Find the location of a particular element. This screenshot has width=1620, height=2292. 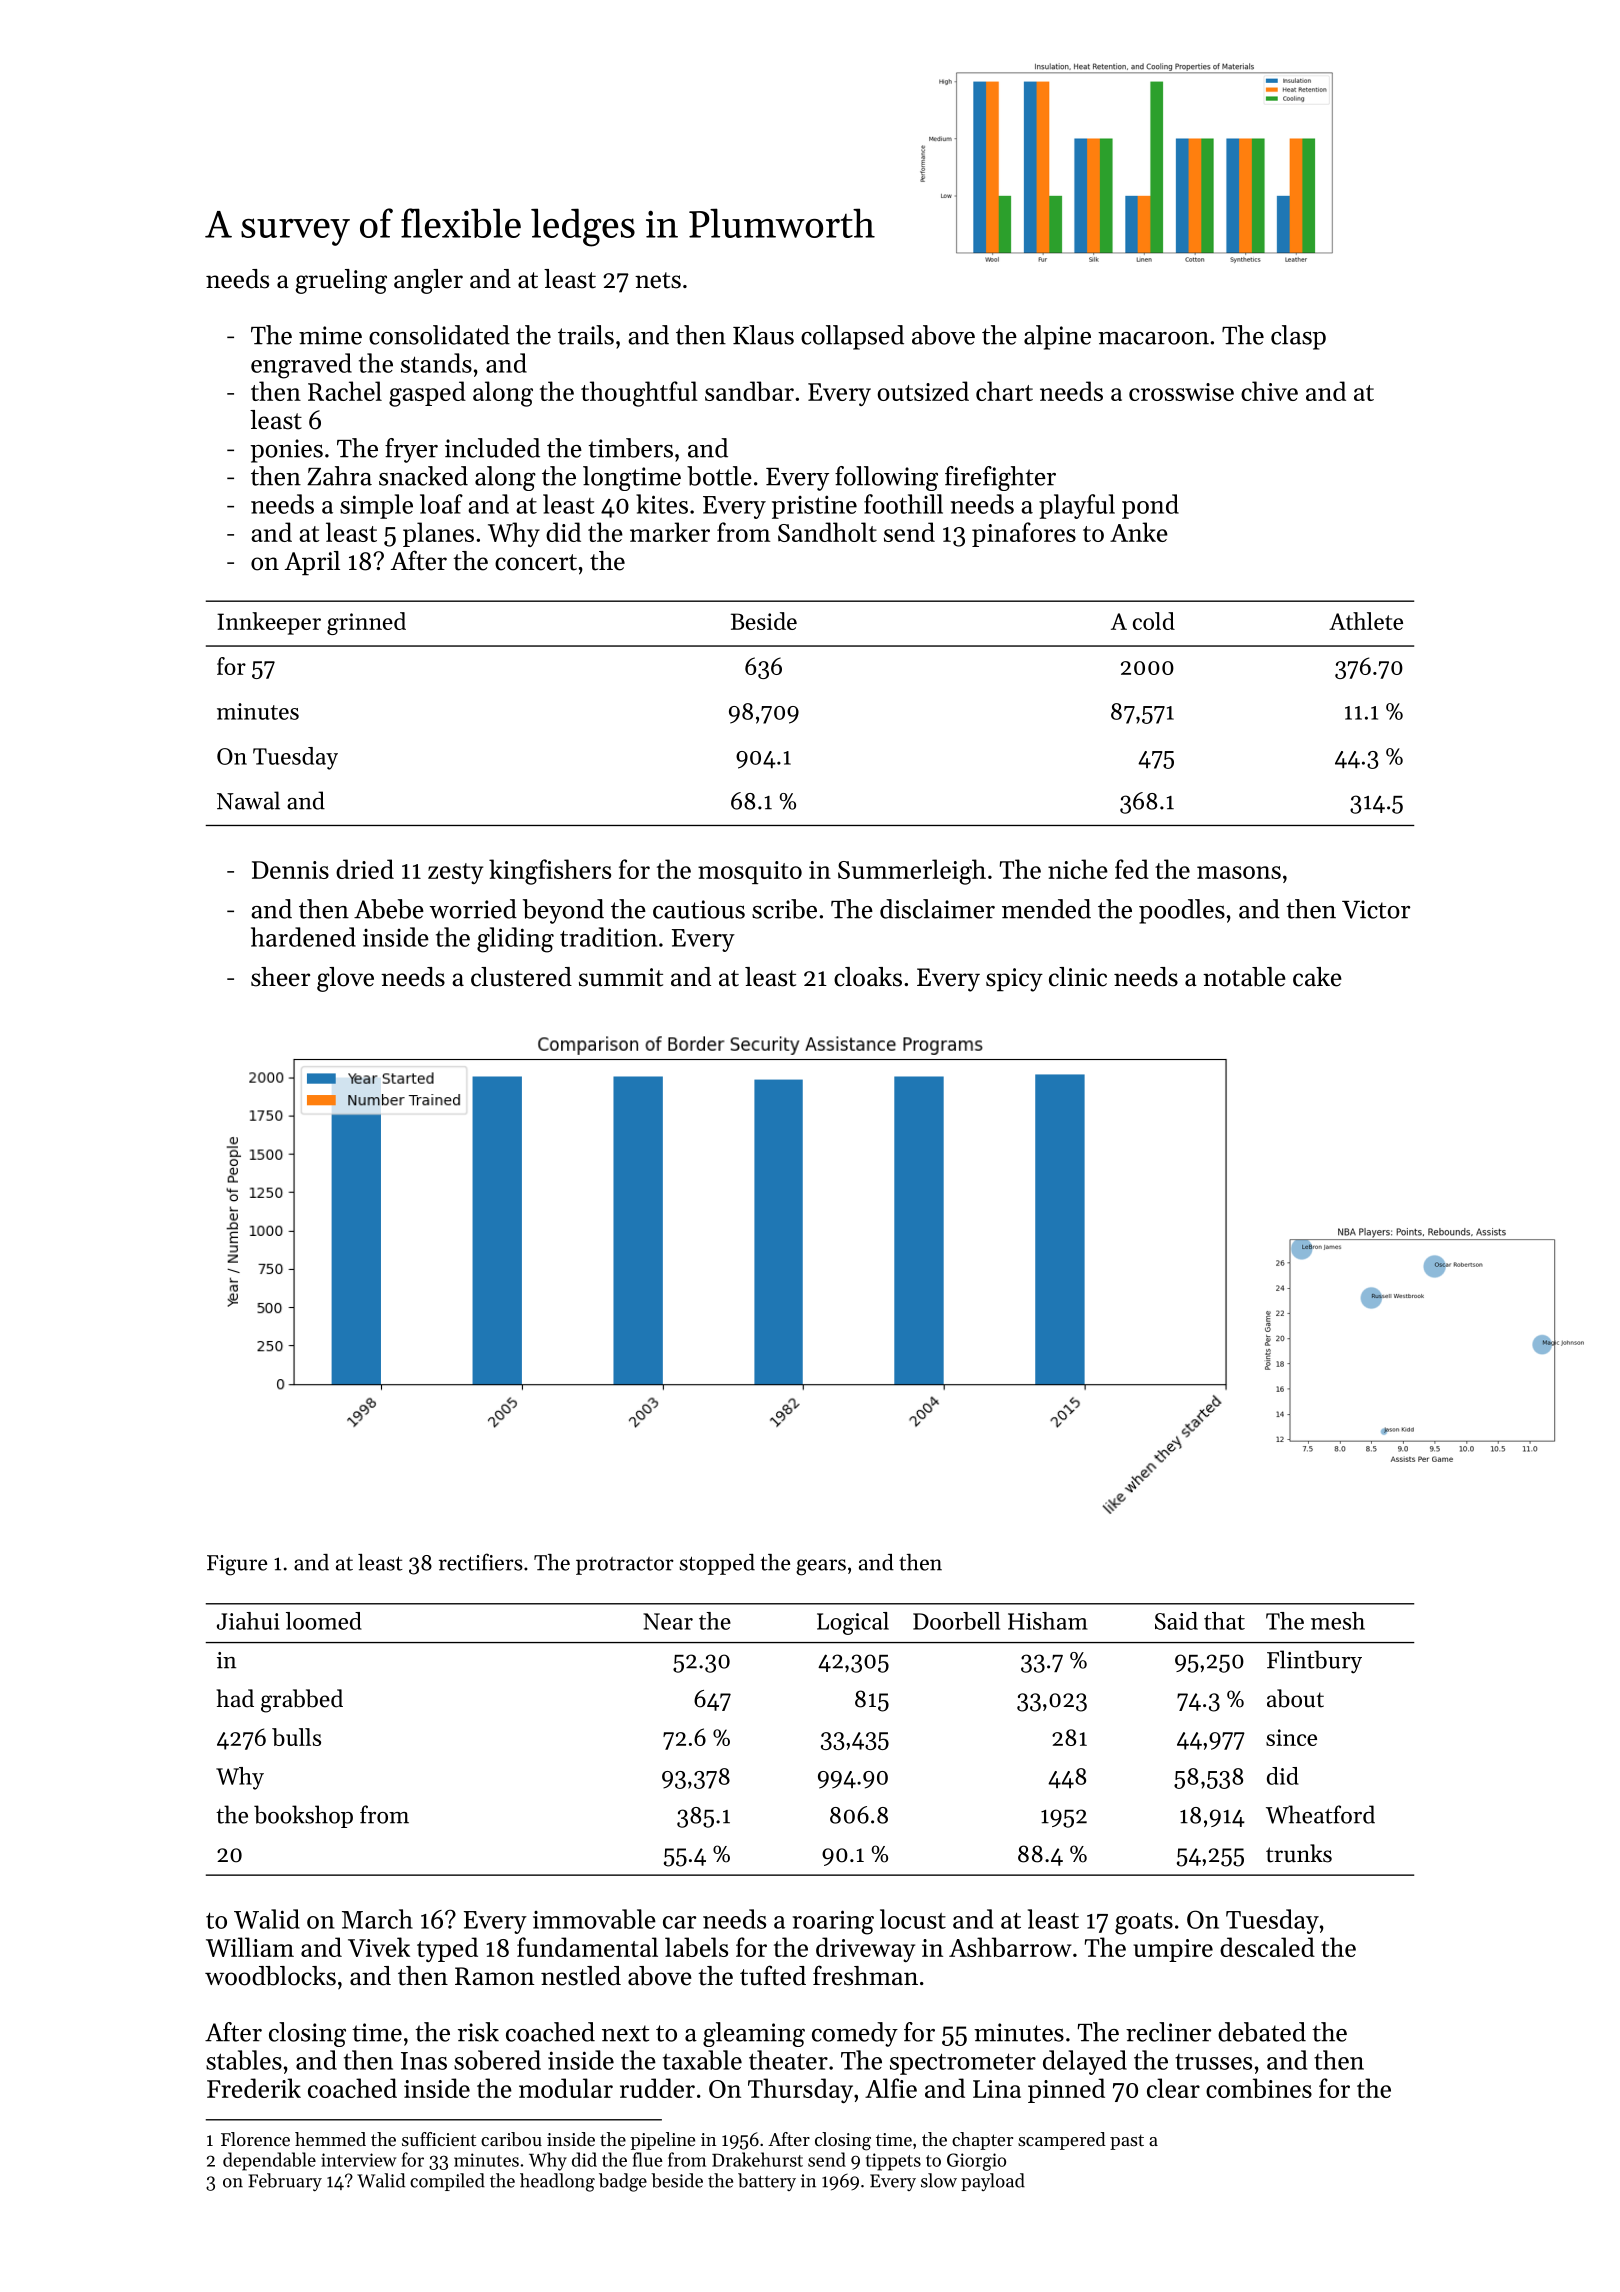

Jiahui is located at coordinates (248, 1621).
